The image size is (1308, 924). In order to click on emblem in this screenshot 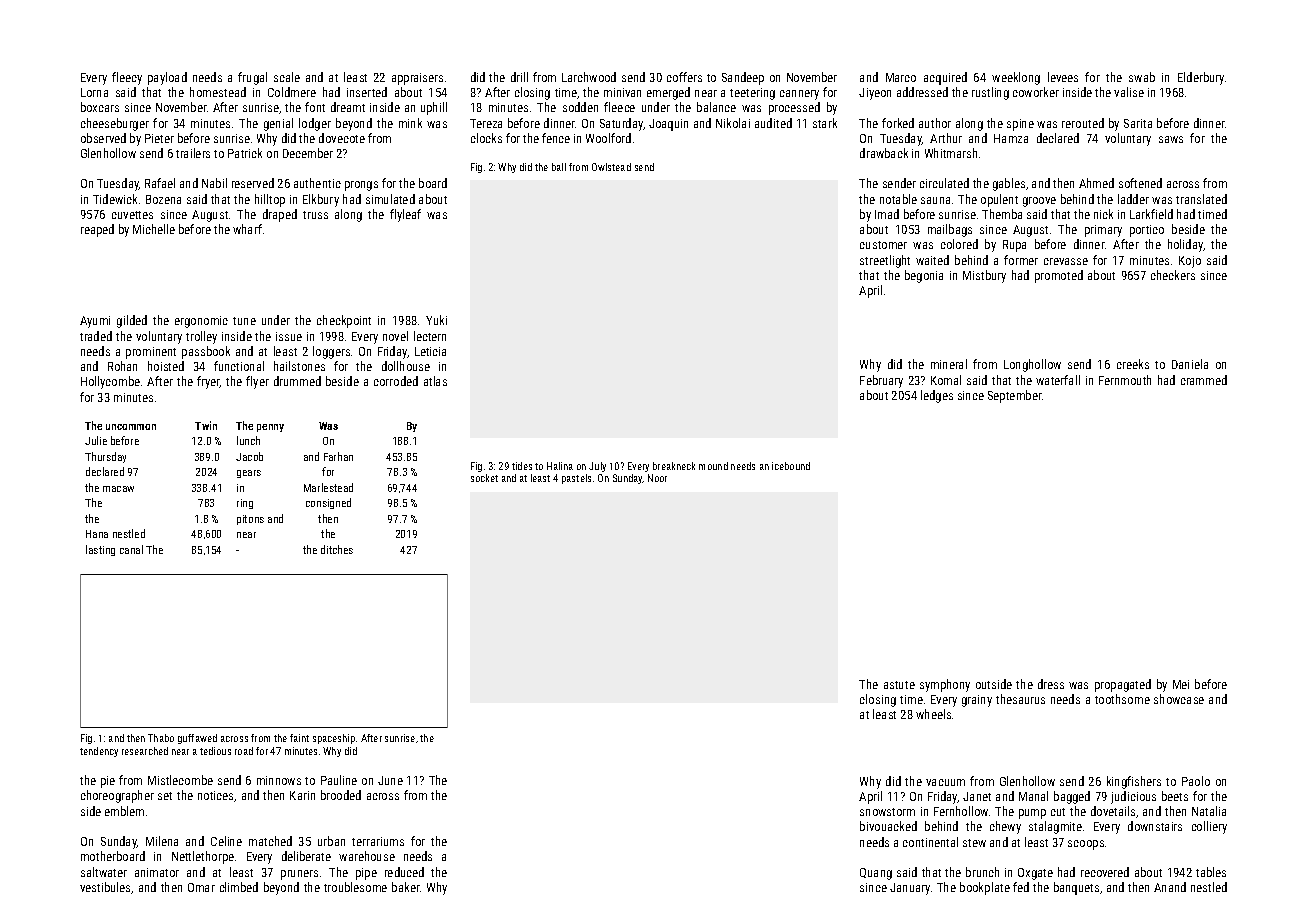, I will do `click(124, 811)`.
